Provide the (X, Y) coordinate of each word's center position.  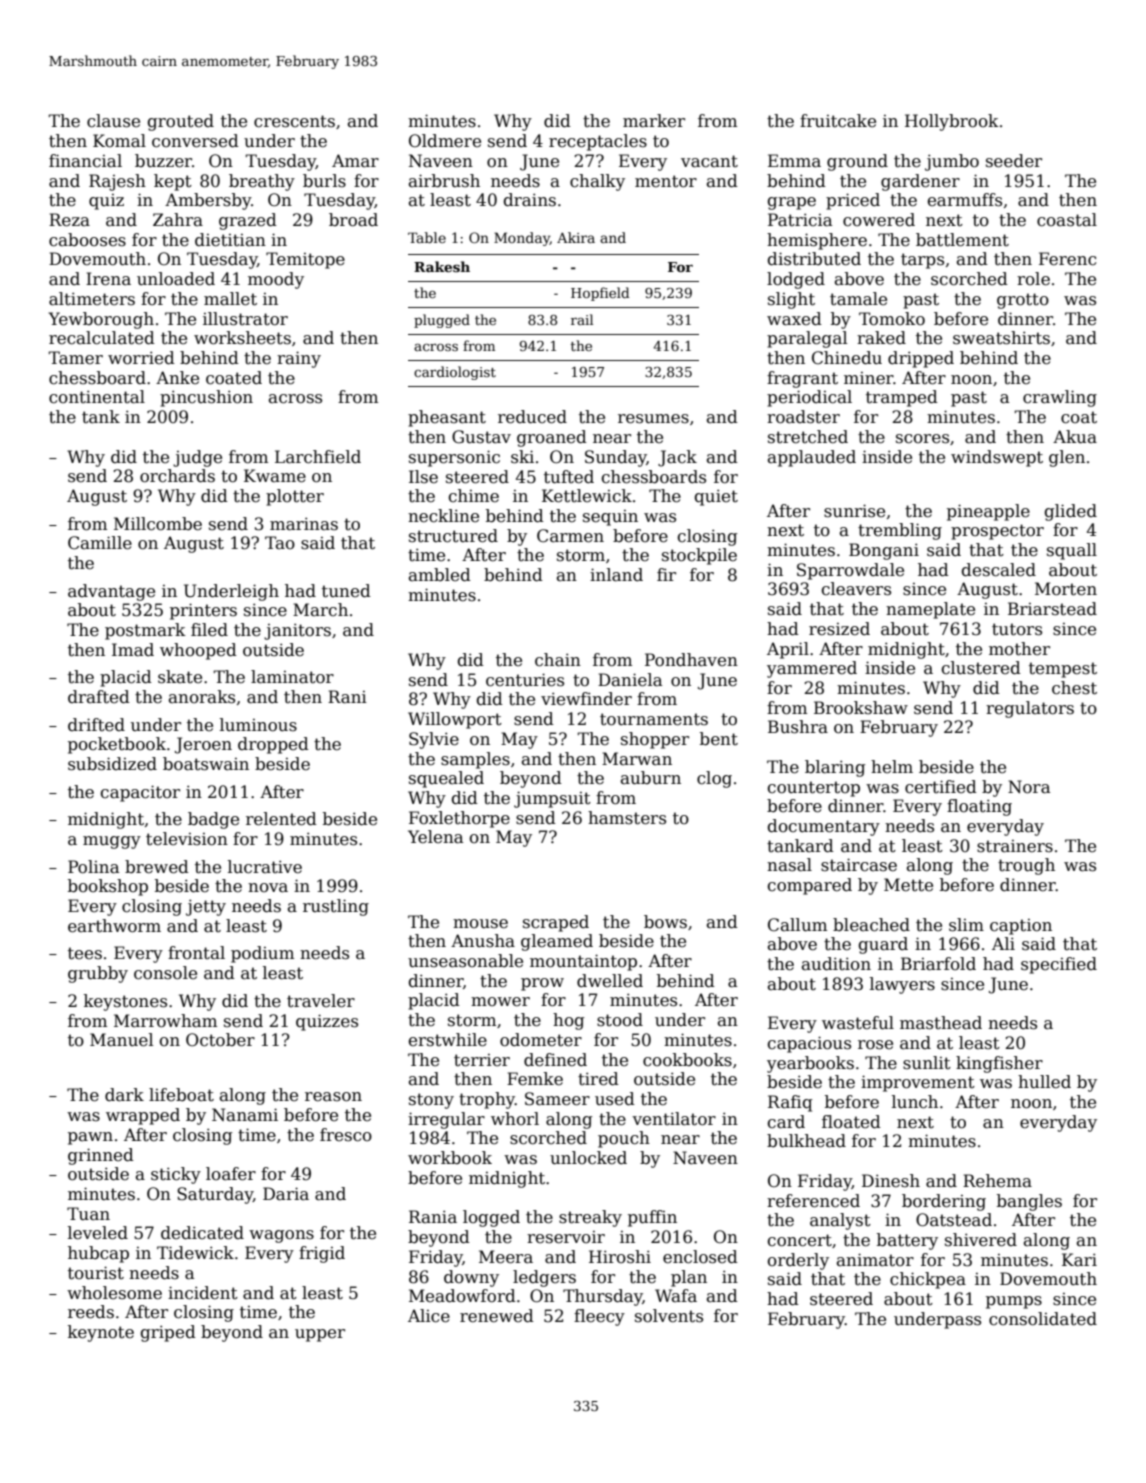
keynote (101, 1333)
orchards (177, 476)
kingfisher (999, 1064)
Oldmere (445, 141)
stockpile (699, 556)
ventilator (674, 1119)
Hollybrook (952, 122)
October (220, 1040)
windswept (997, 458)
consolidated (1043, 1319)
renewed (497, 1316)
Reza (69, 220)
